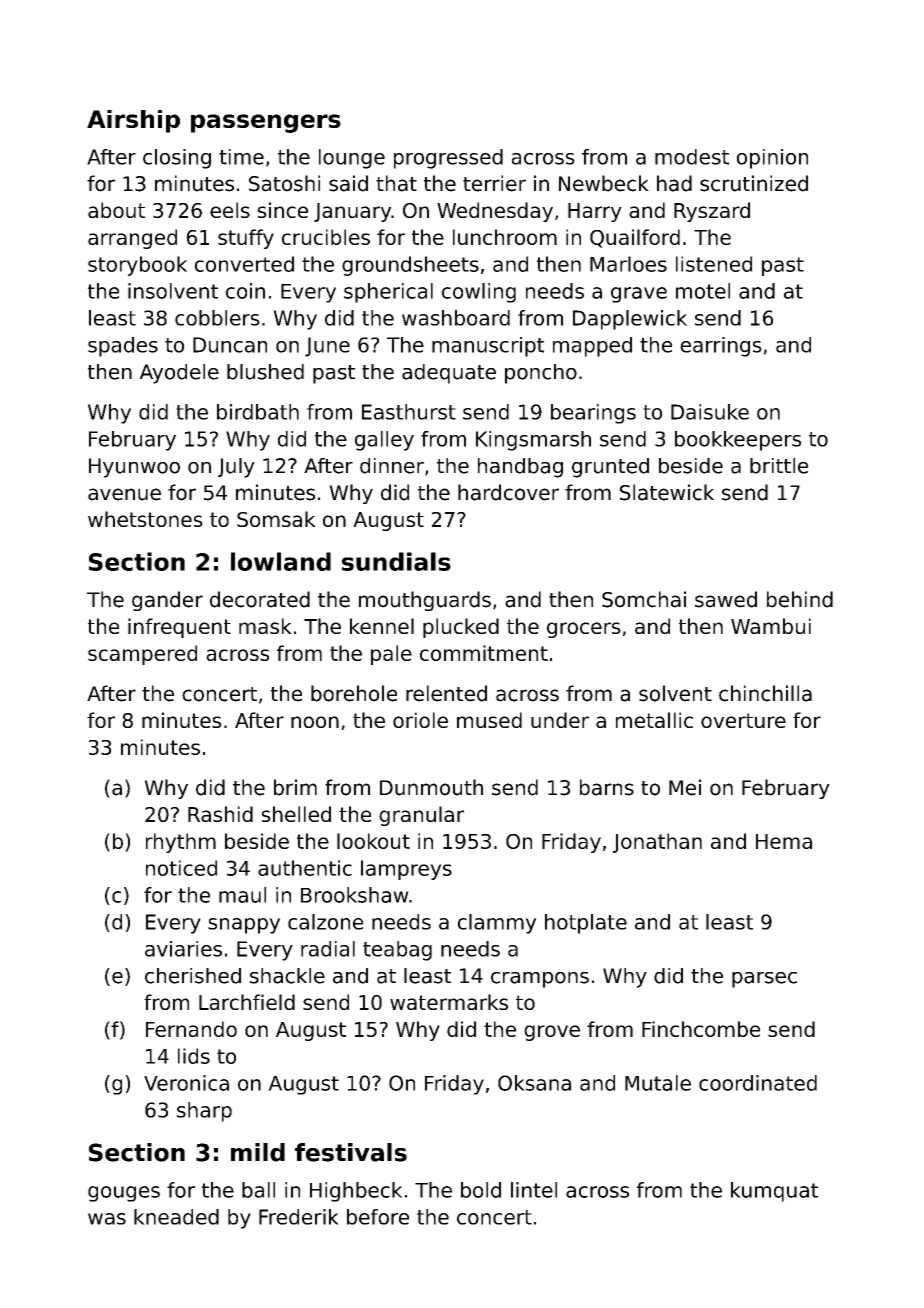 The width and height of the screenshot is (924, 1308). What do you see at coordinates (461, 628) in the screenshot?
I see `plucked` at bounding box center [461, 628].
